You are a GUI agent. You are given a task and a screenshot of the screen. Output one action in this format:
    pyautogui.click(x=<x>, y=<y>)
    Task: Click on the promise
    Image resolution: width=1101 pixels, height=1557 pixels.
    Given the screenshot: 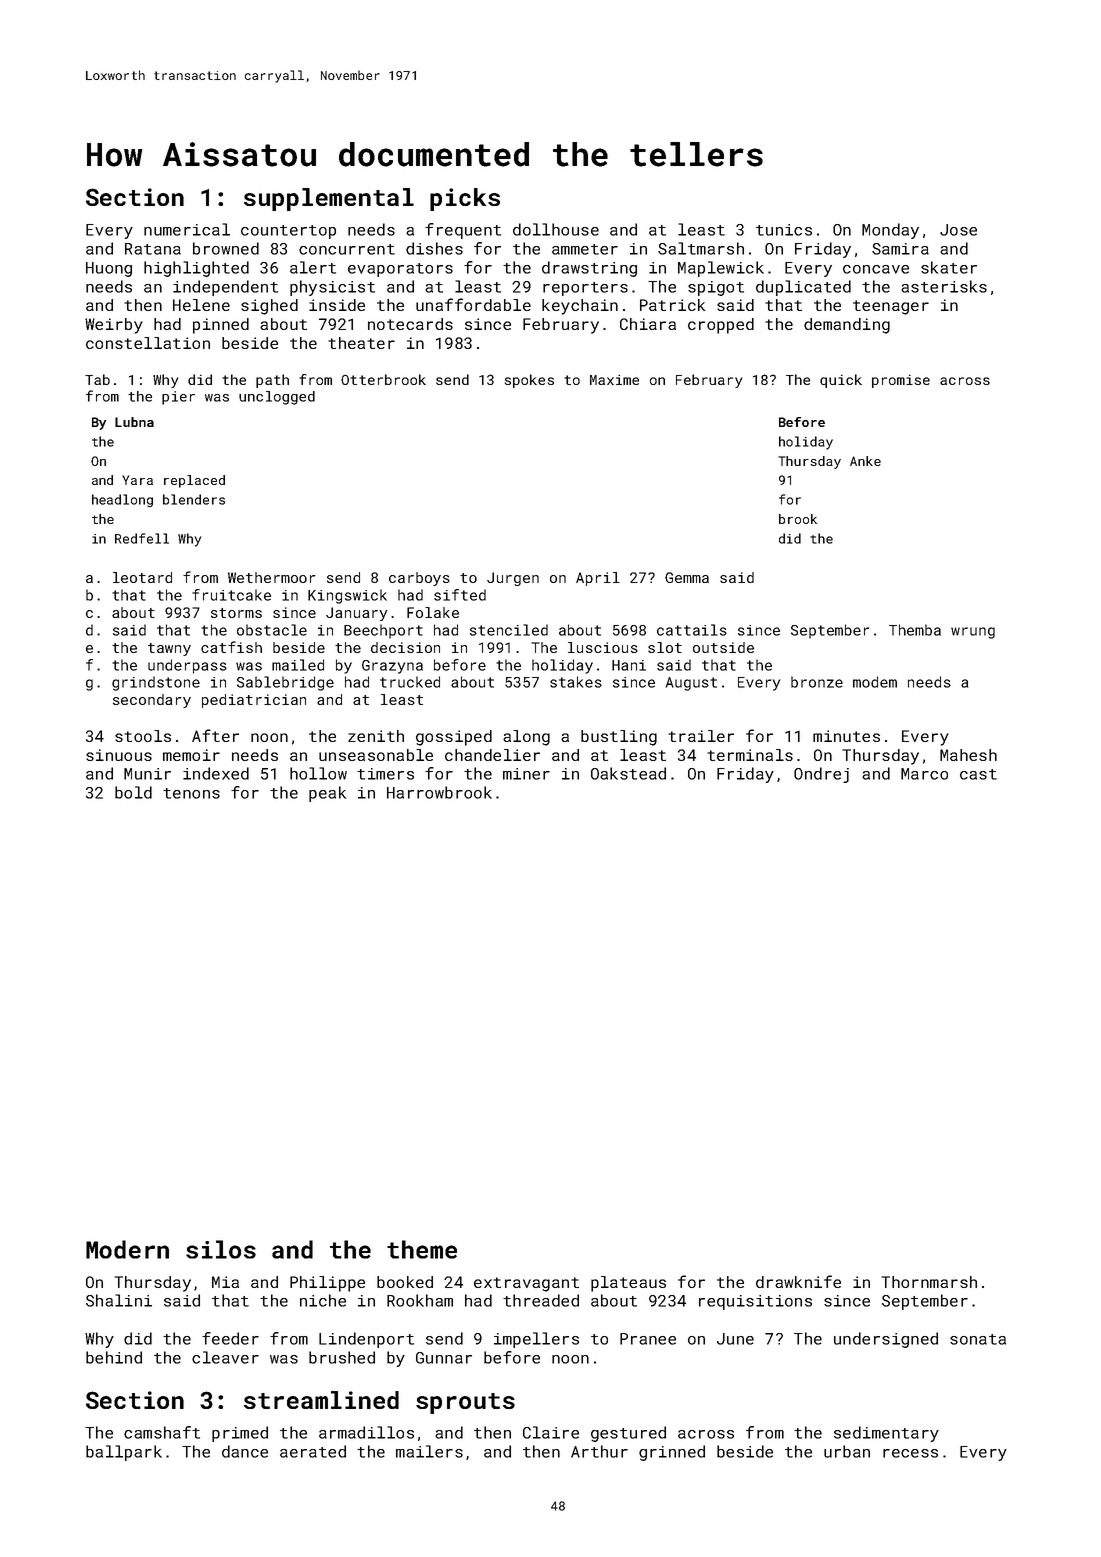 What is the action you would take?
    pyautogui.click(x=901, y=381)
